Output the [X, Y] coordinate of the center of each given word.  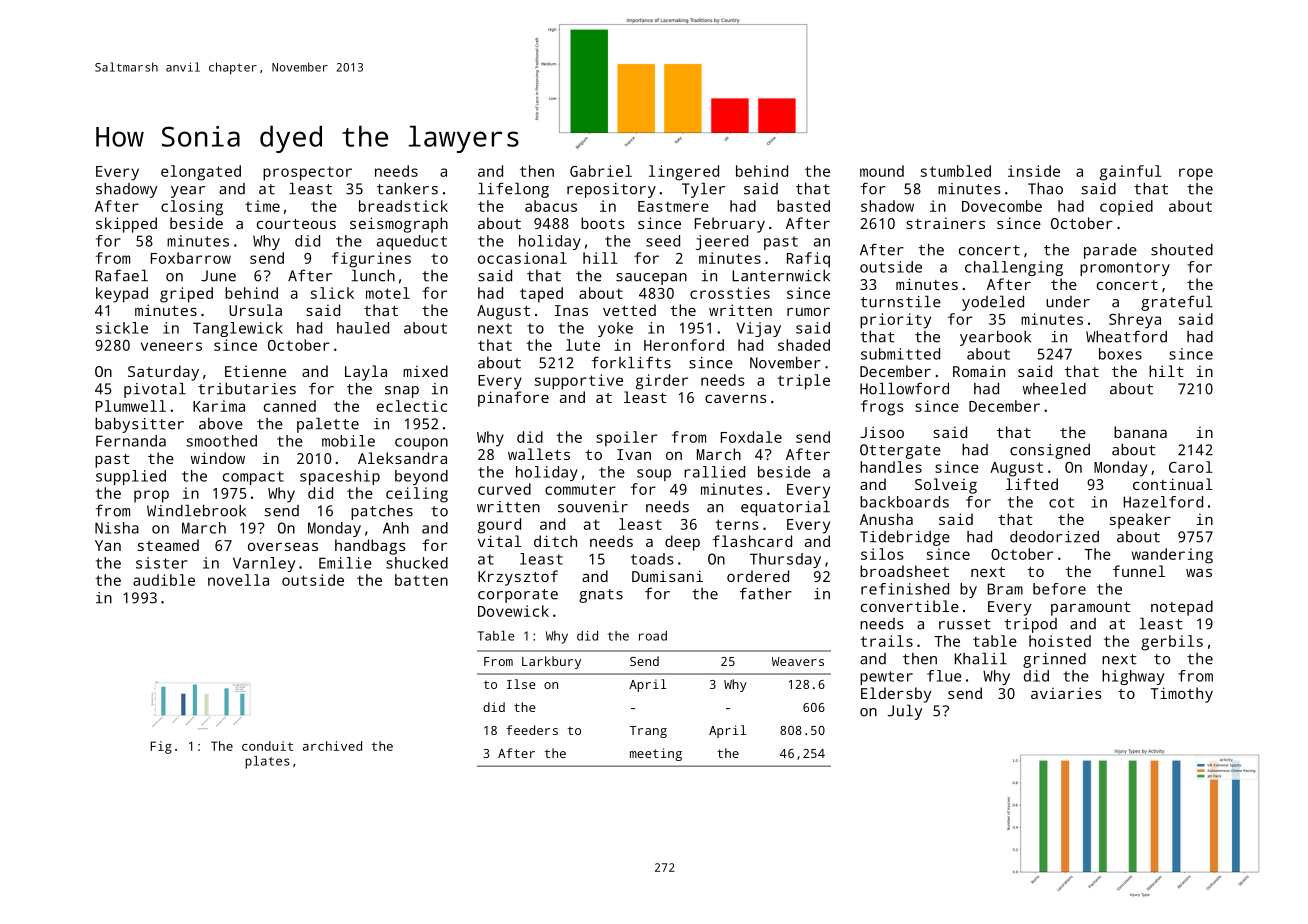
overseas [283, 547]
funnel [1139, 571]
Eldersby [896, 695]
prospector [307, 173]
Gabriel [601, 171]
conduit [267, 746]
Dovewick [513, 611]
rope [1196, 174]
